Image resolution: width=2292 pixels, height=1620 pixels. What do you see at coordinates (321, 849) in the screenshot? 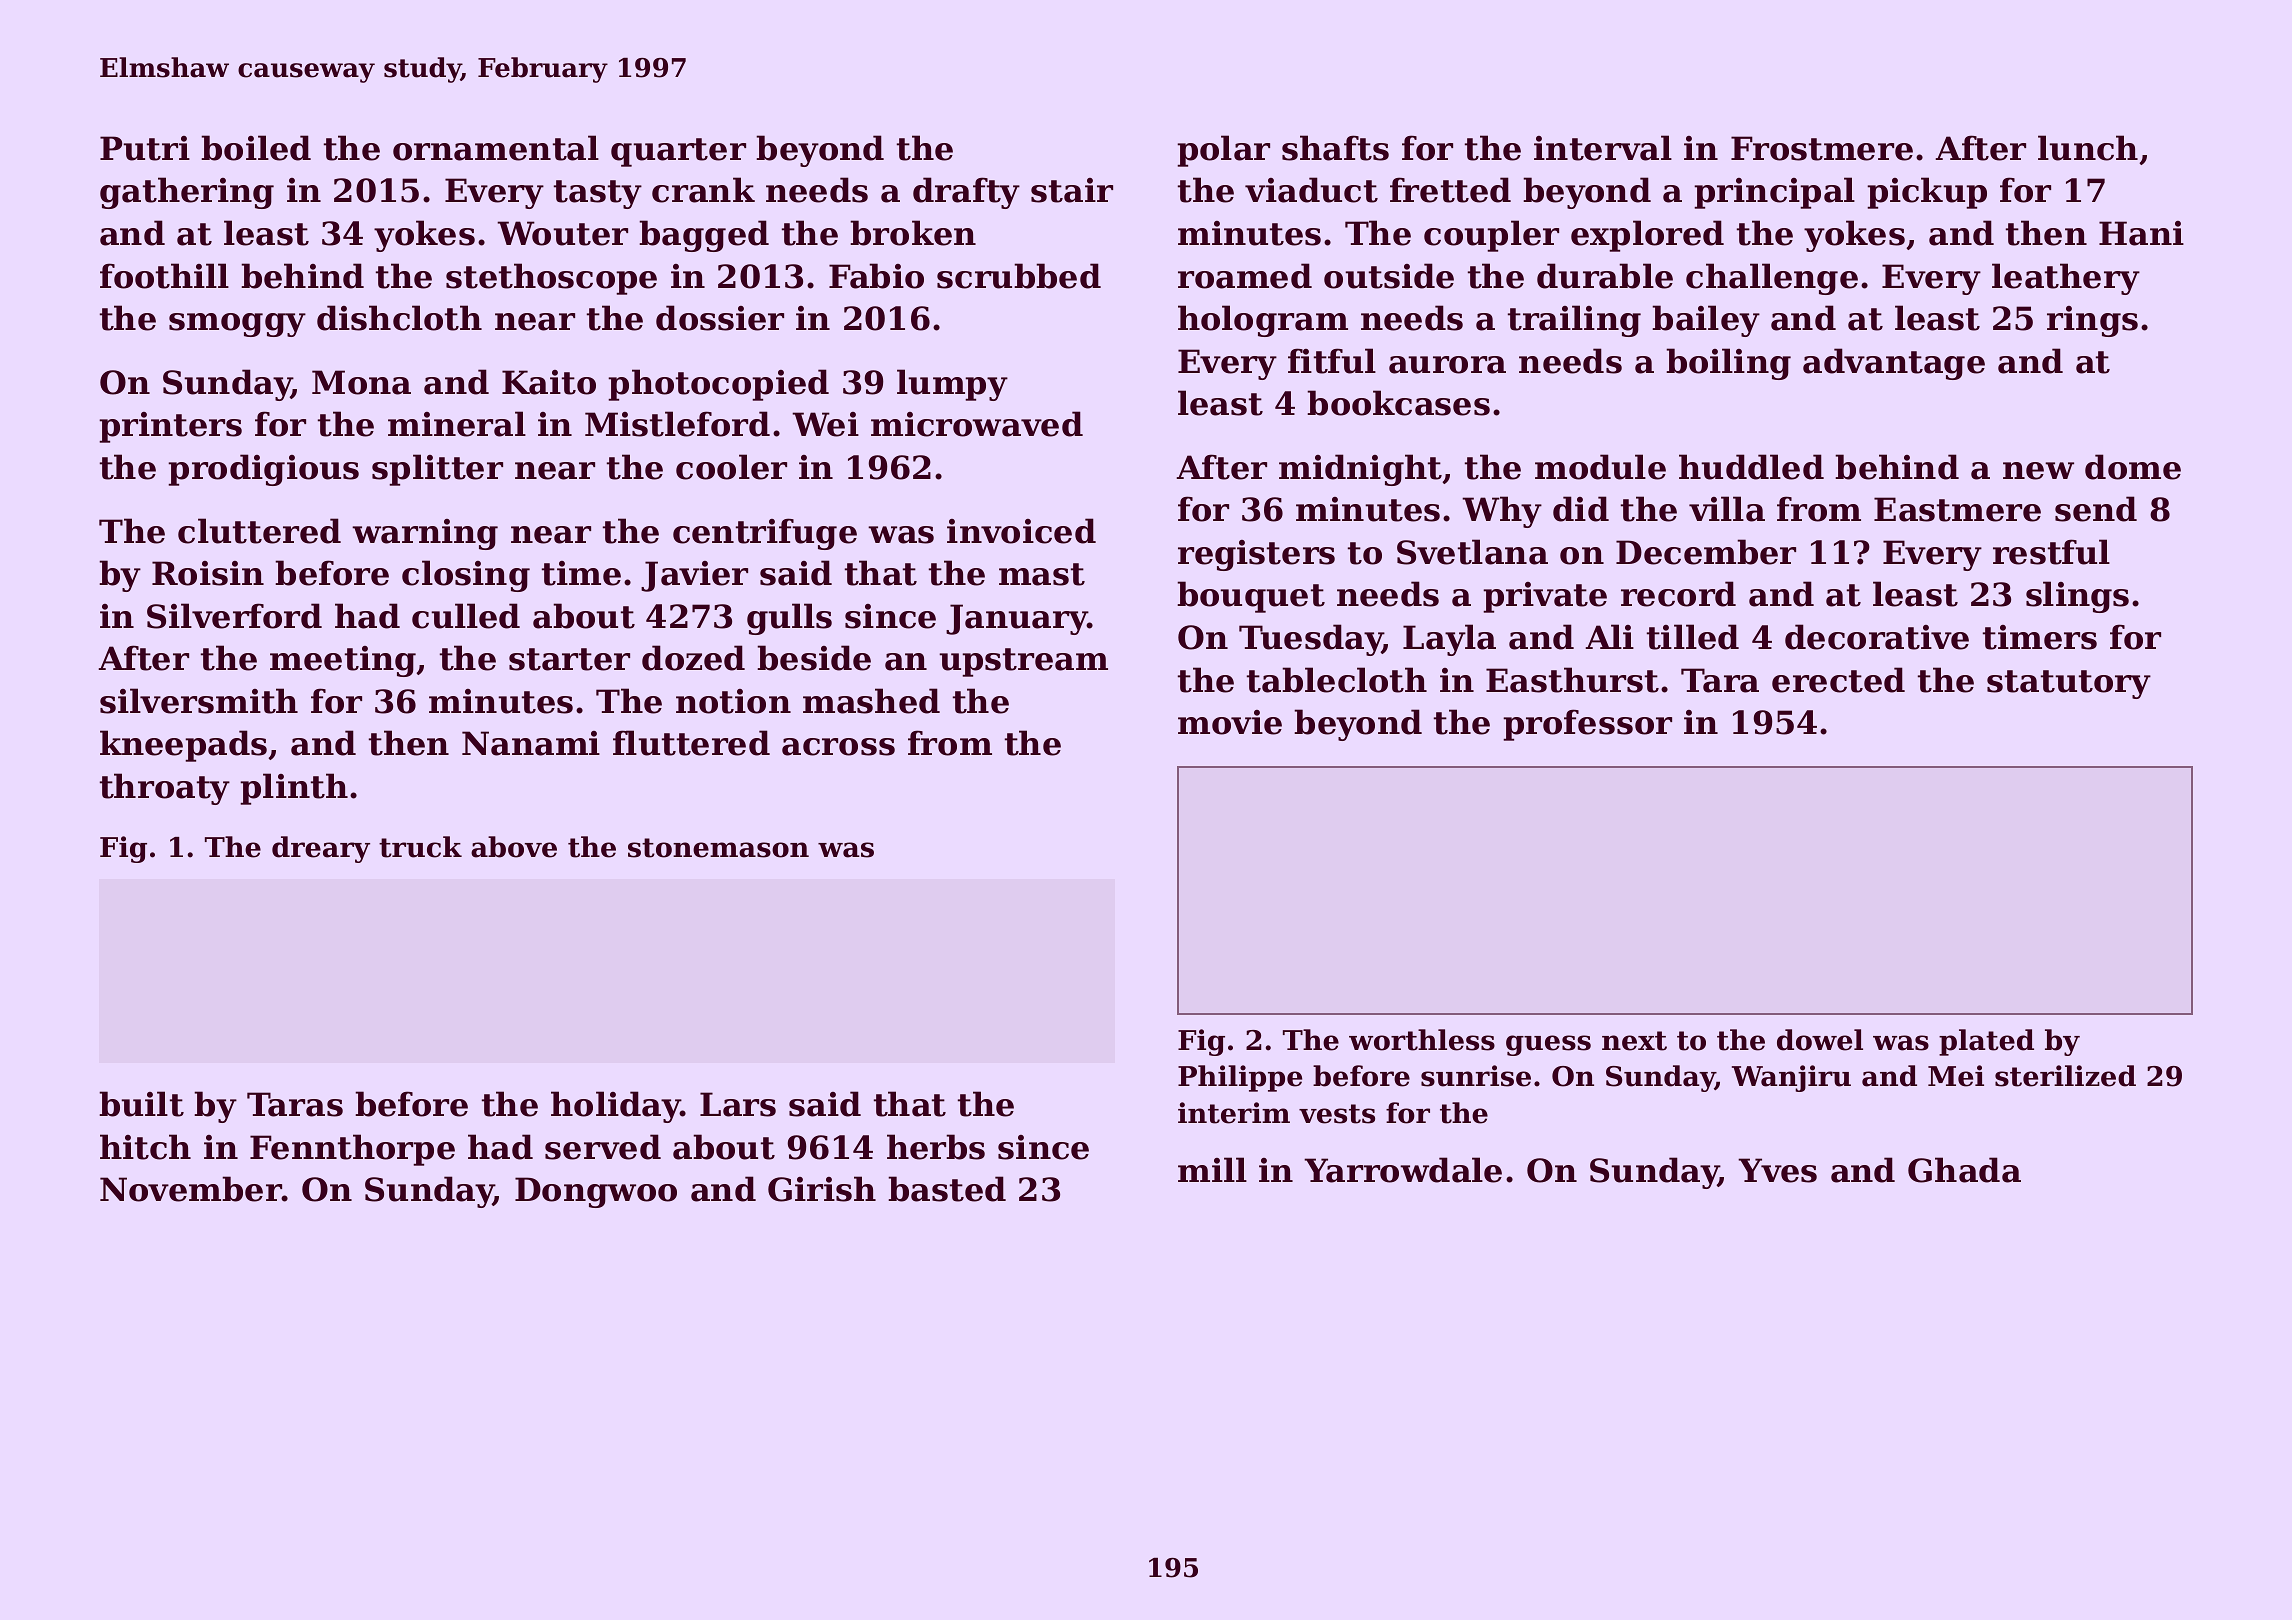
I see `dreary` at bounding box center [321, 849].
